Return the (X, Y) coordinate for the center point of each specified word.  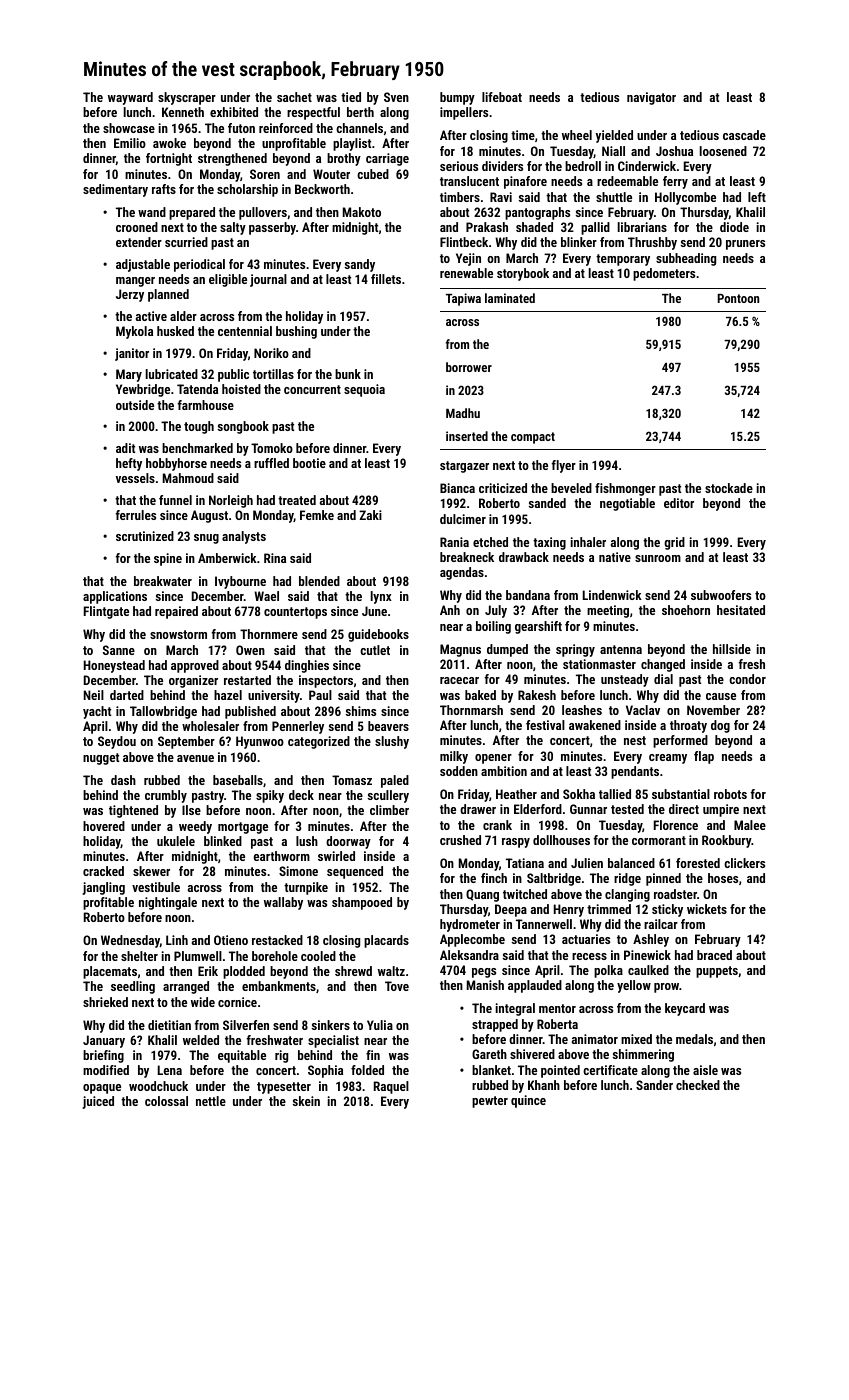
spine (168, 559)
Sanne (119, 650)
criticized (503, 488)
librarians (642, 227)
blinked (223, 841)
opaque (102, 1089)
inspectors (326, 681)
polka (608, 971)
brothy (344, 159)
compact (533, 438)
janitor (132, 354)
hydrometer (470, 925)
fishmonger (625, 489)
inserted (467, 436)
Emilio (130, 143)
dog (720, 726)
